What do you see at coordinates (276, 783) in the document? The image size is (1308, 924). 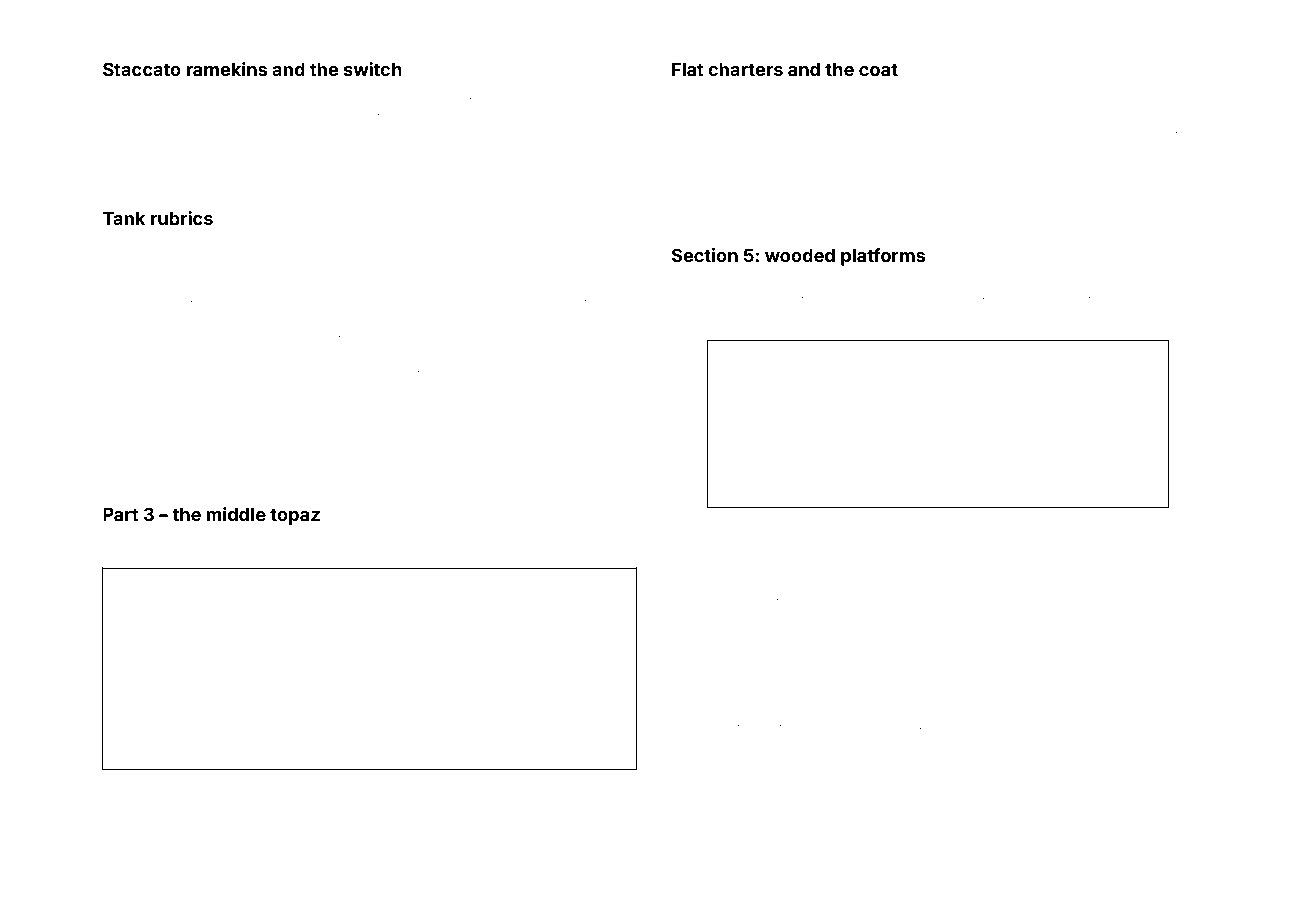 I see `gong` at bounding box center [276, 783].
